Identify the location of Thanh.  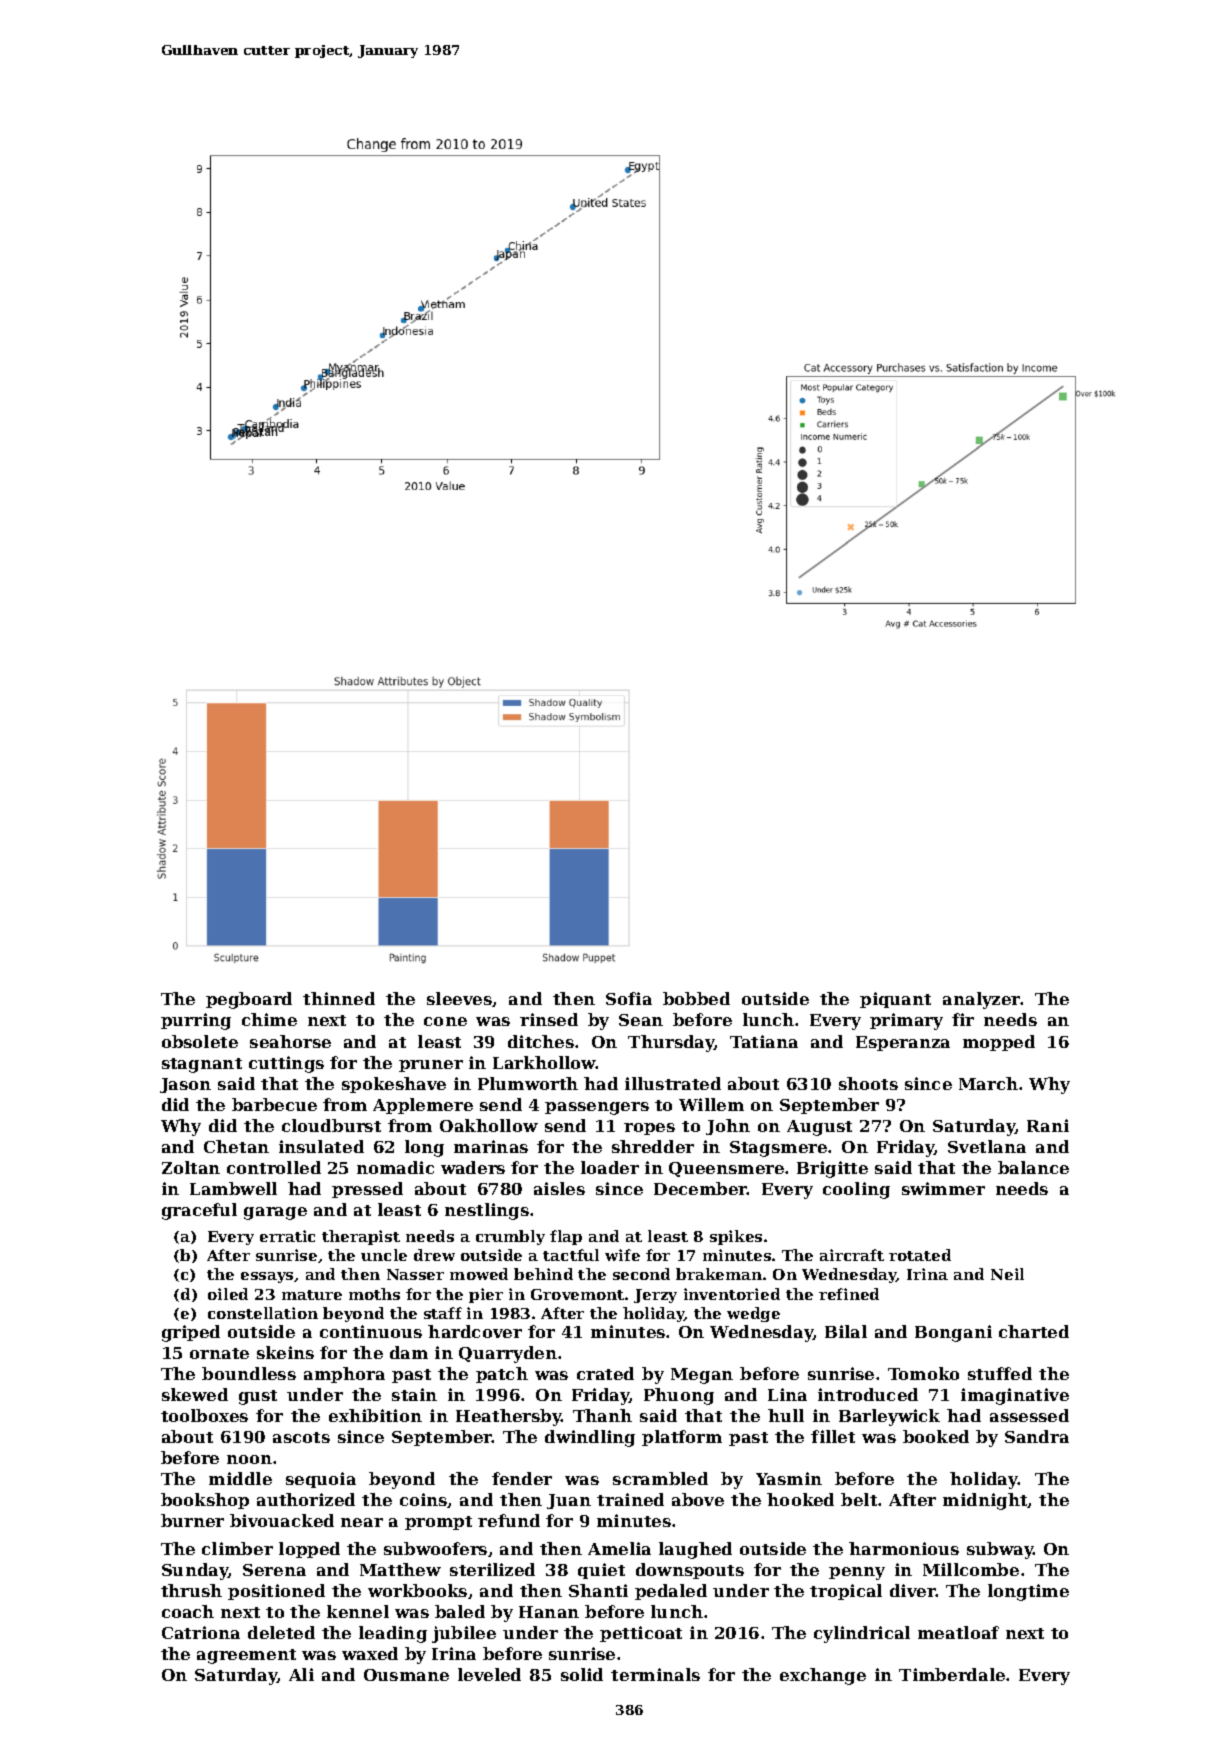
(602, 1415).
